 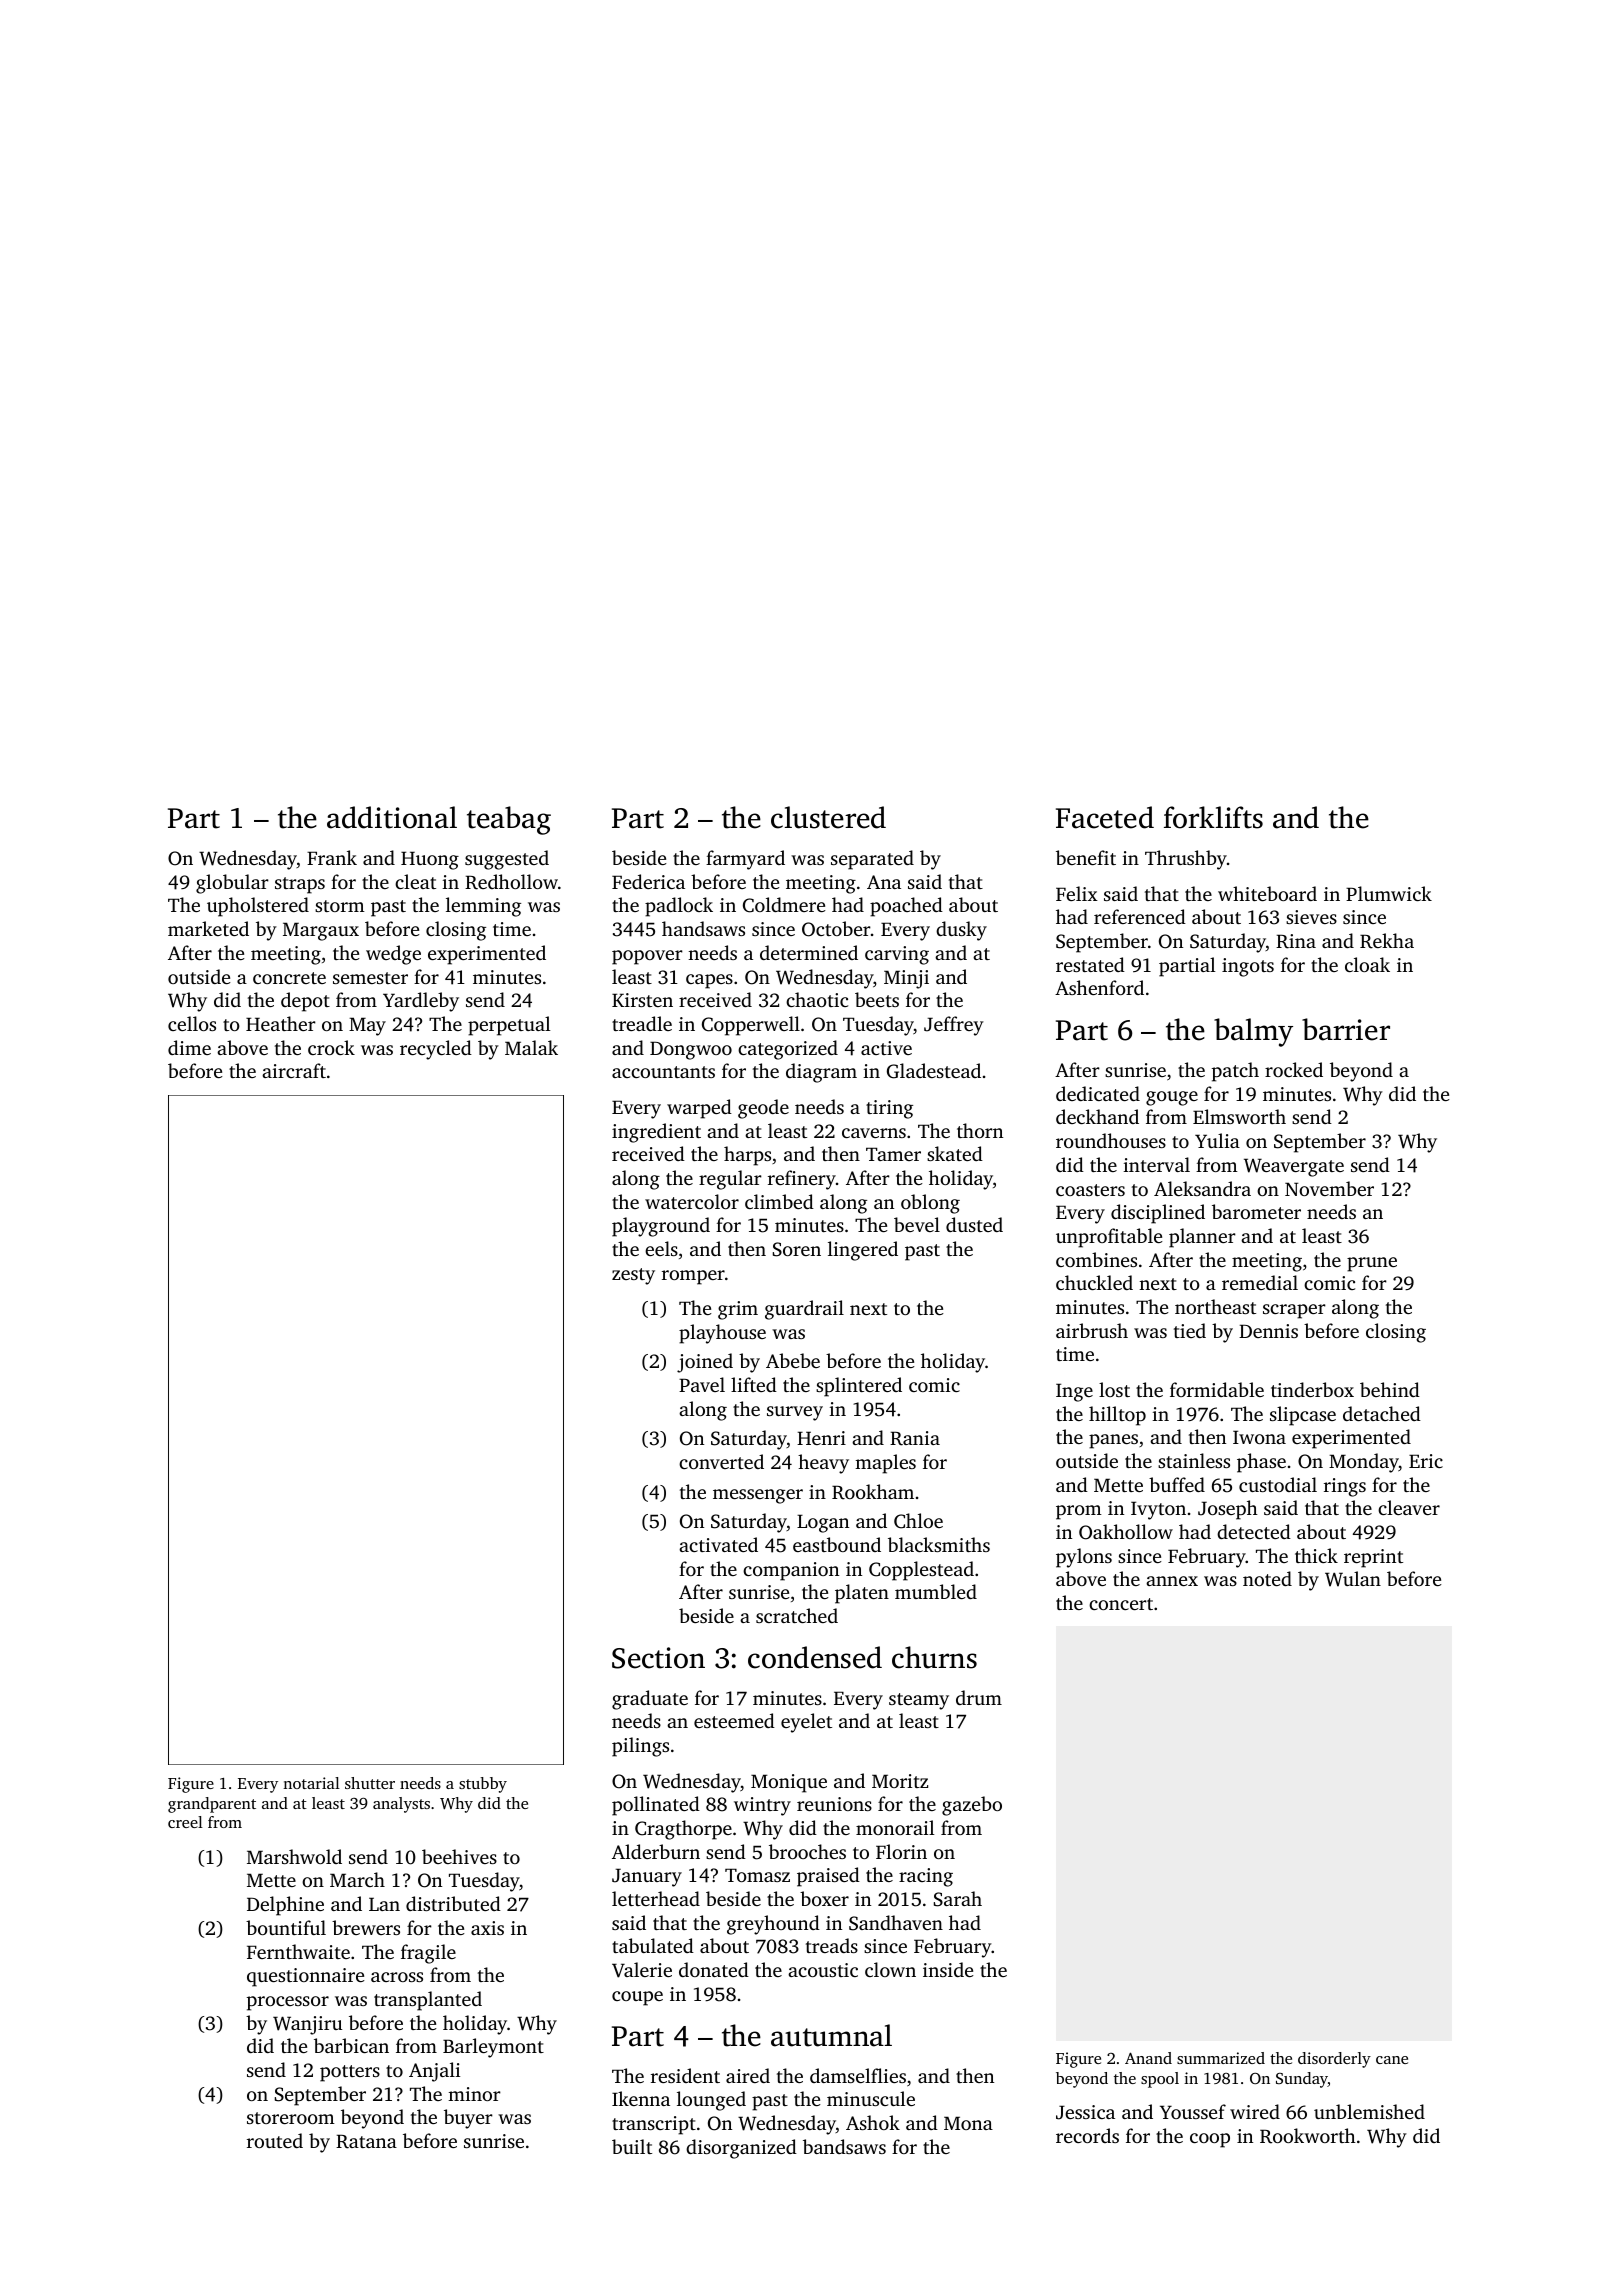 What do you see at coordinates (1158, 1510) in the page?
I see `Ivyton` at bounding box center [1158, 1510].
